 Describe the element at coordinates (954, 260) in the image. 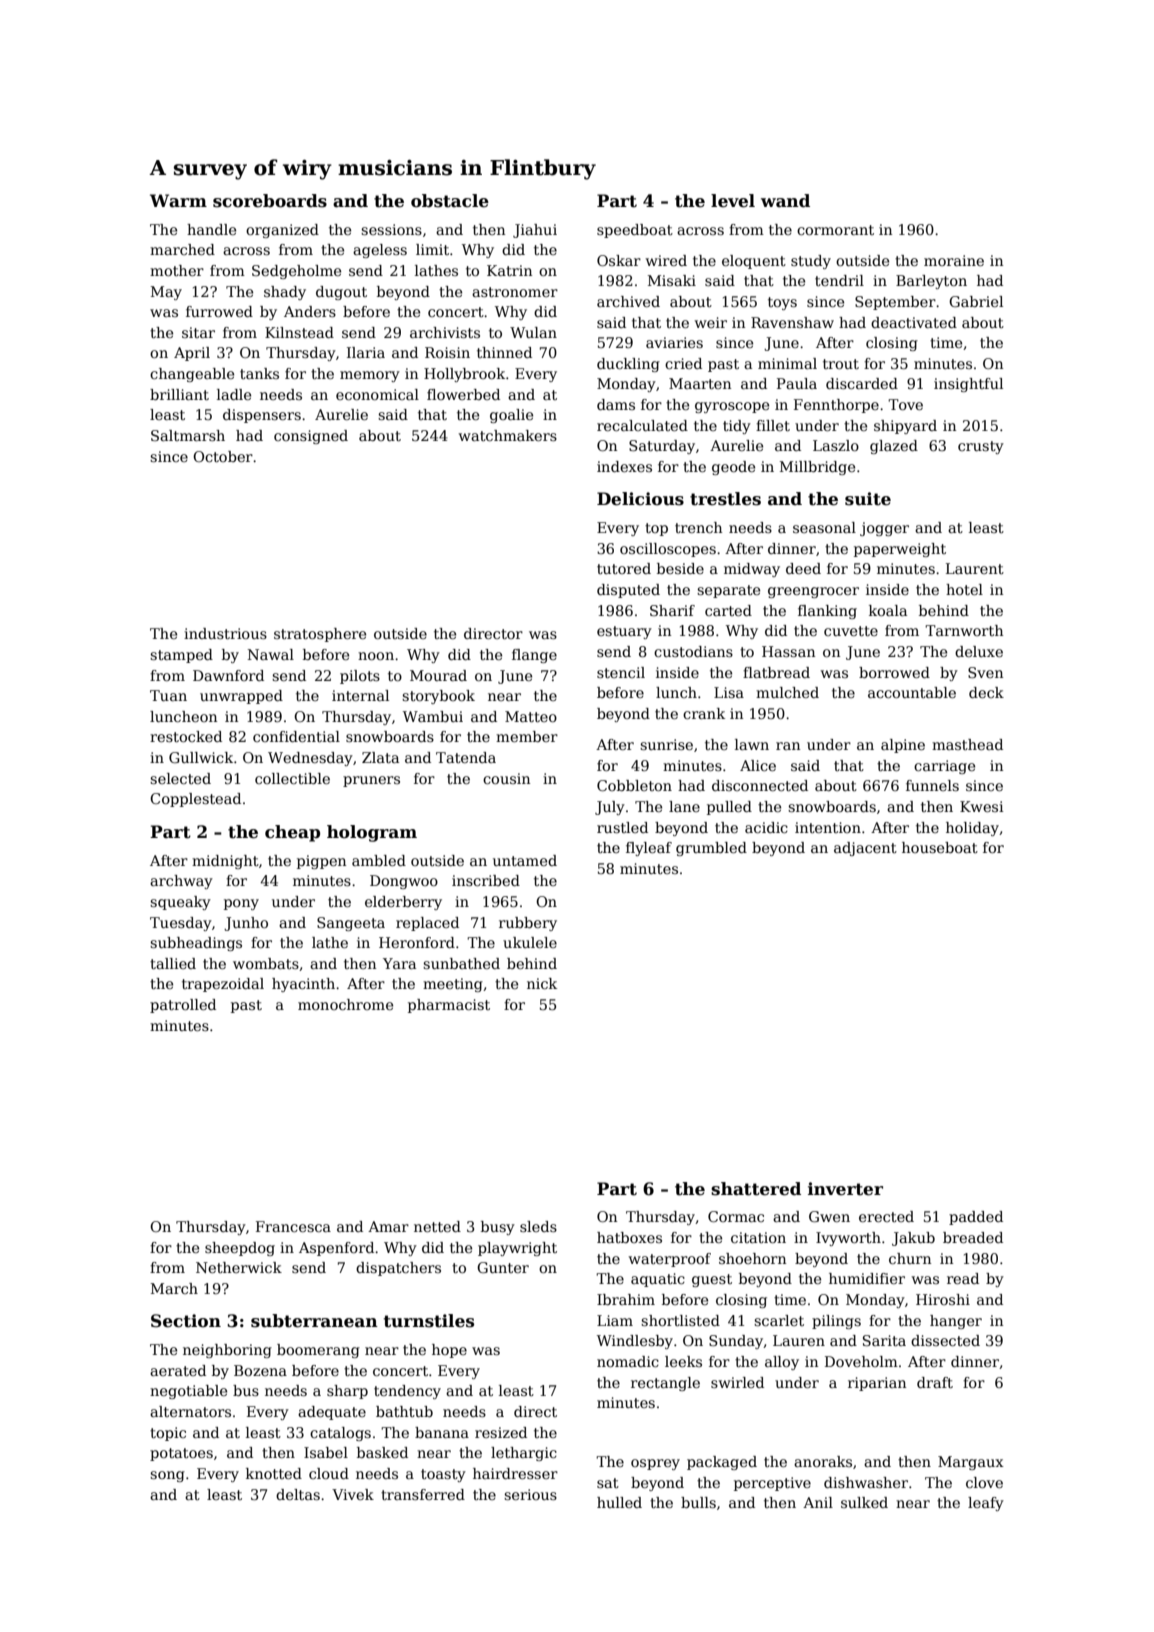

I see `moraine` at that location.
